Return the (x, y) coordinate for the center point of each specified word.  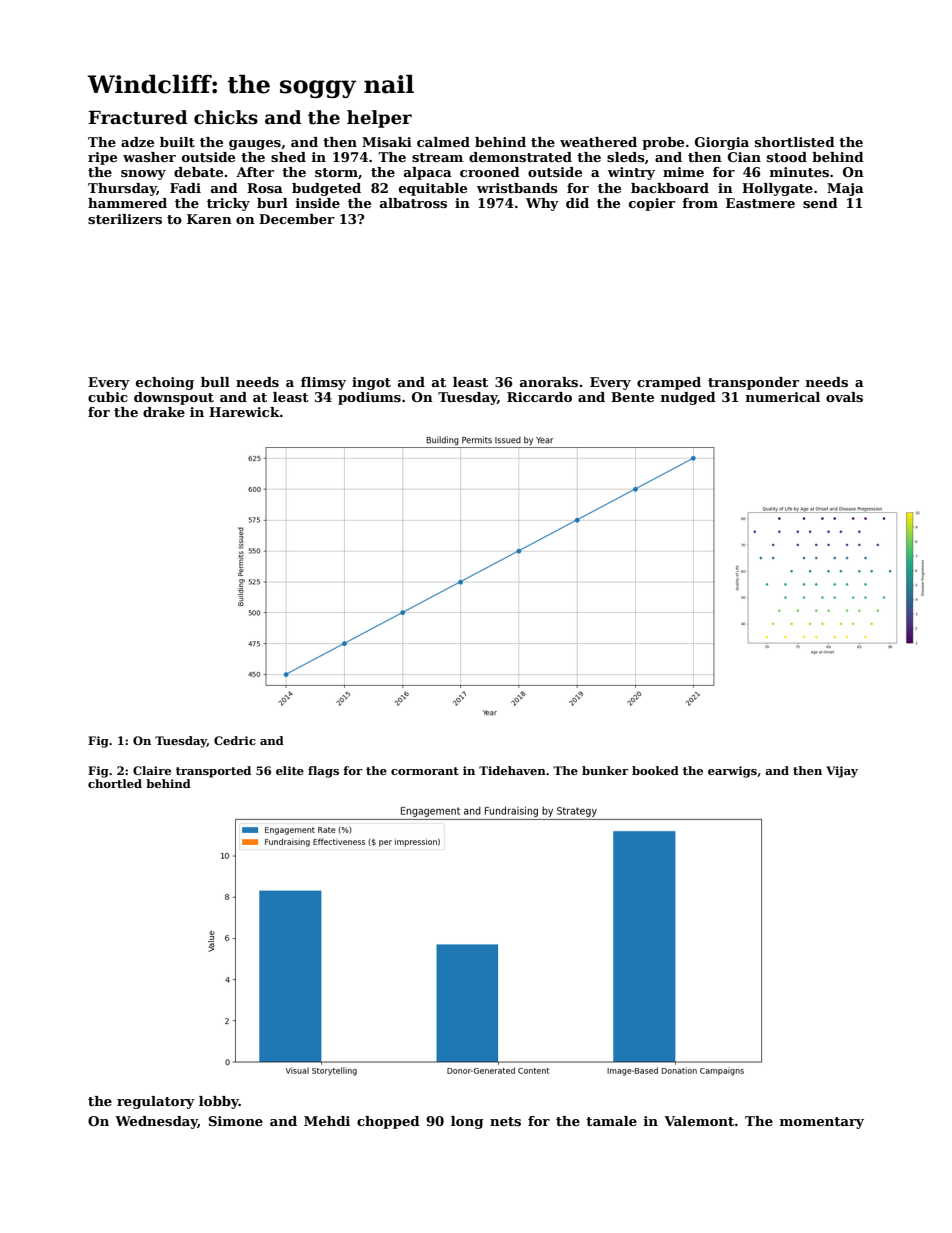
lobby (219, 1102)
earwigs (732, 772)
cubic (108, 397)
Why (542, 204)
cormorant (425, 771)
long (467, 1122)
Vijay (842, 772)
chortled (115, 783)
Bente (632, 397)
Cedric (235, 740)
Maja (845, 189)
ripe (102, 158)
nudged (688, 398)
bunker (605, 770)
